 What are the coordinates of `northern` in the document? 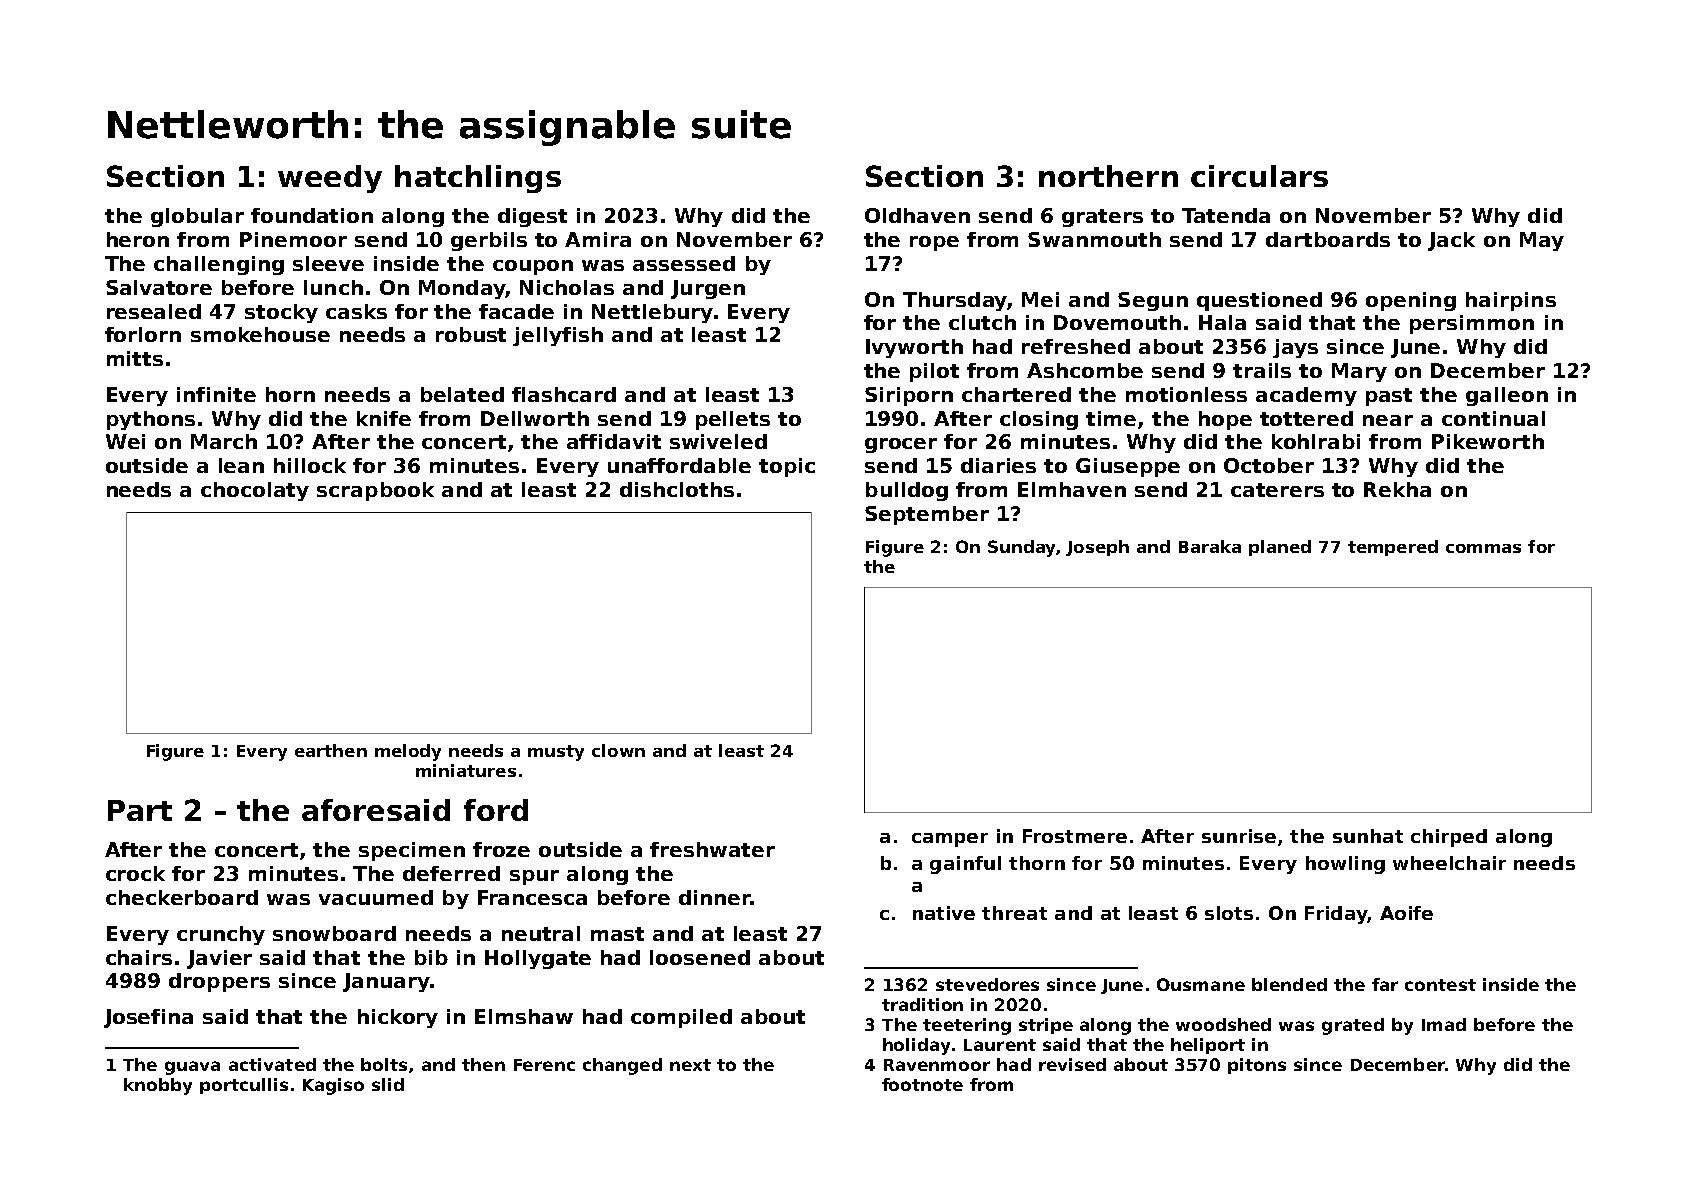 It's located at (1108, 176).
